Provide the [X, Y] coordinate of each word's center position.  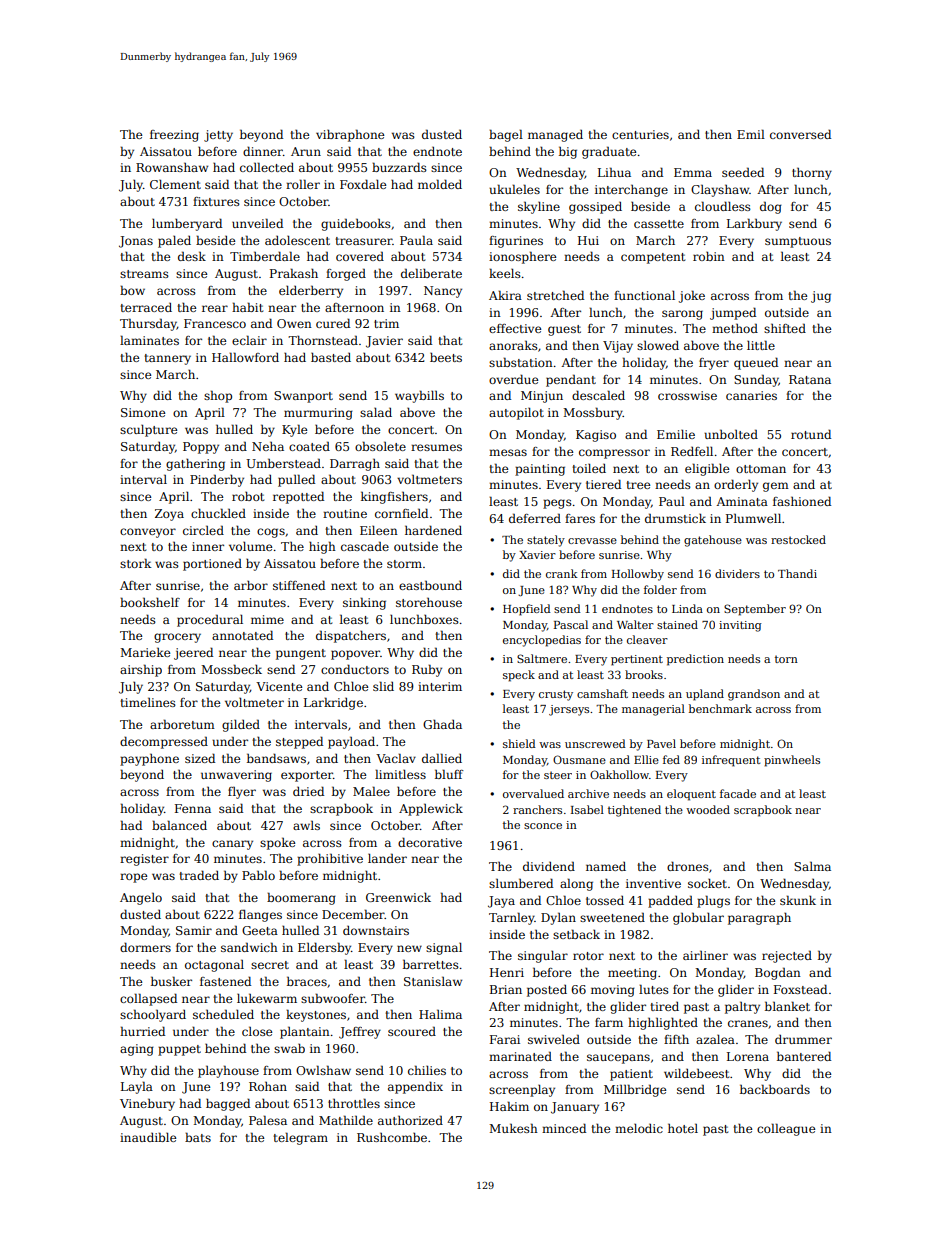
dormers [145, 947]
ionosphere [522, 257]
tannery [167, 359]
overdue [513, 379]
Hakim [509, 1106]
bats [198, 1137]
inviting [740, 626]
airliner [705, 955]
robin [709, 256]
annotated [242, 635]
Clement [175, 184]
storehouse [429, 602]
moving [613, 991]
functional [644, 295]
